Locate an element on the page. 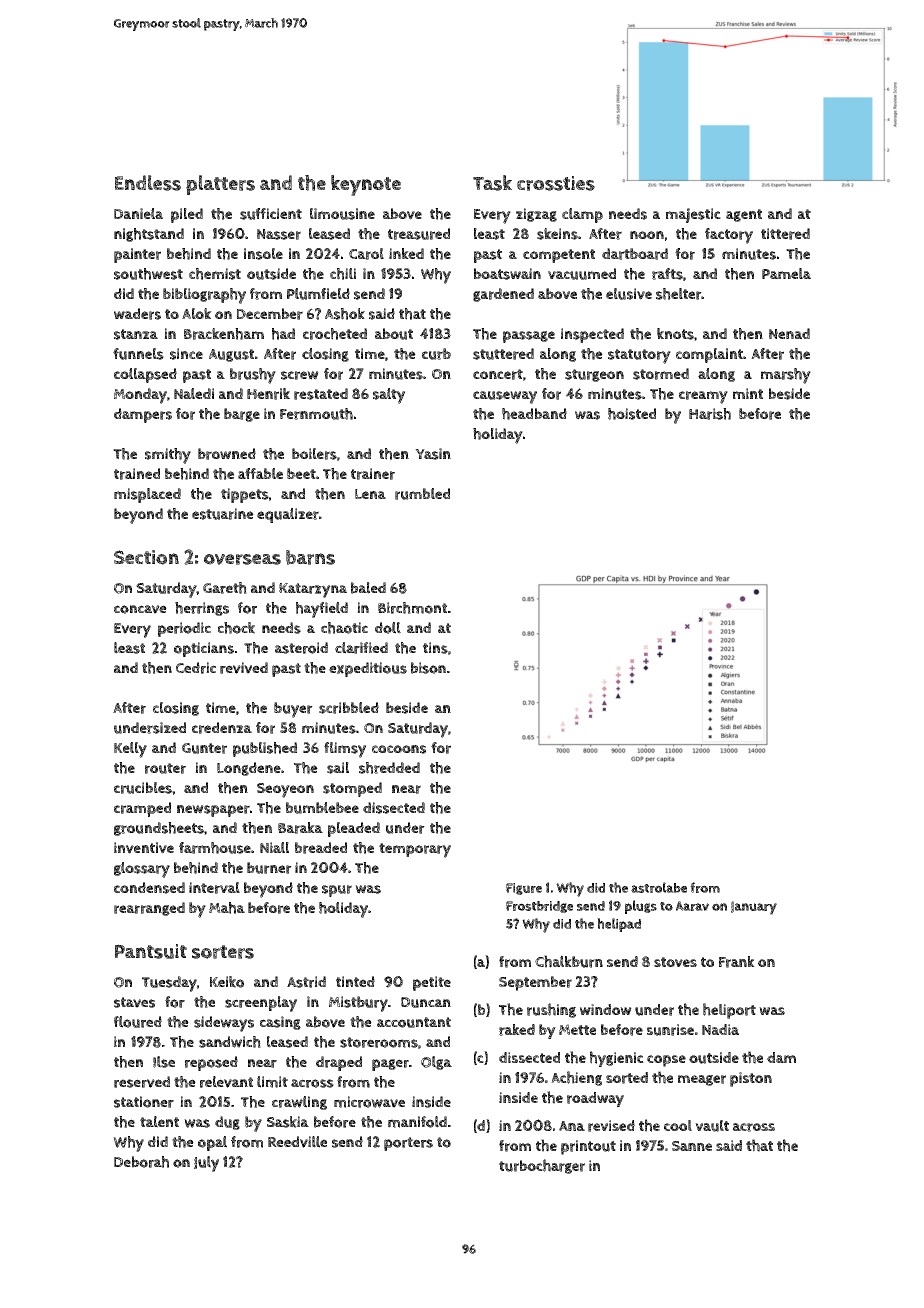  staves is located at coordinates (134, 1002).
